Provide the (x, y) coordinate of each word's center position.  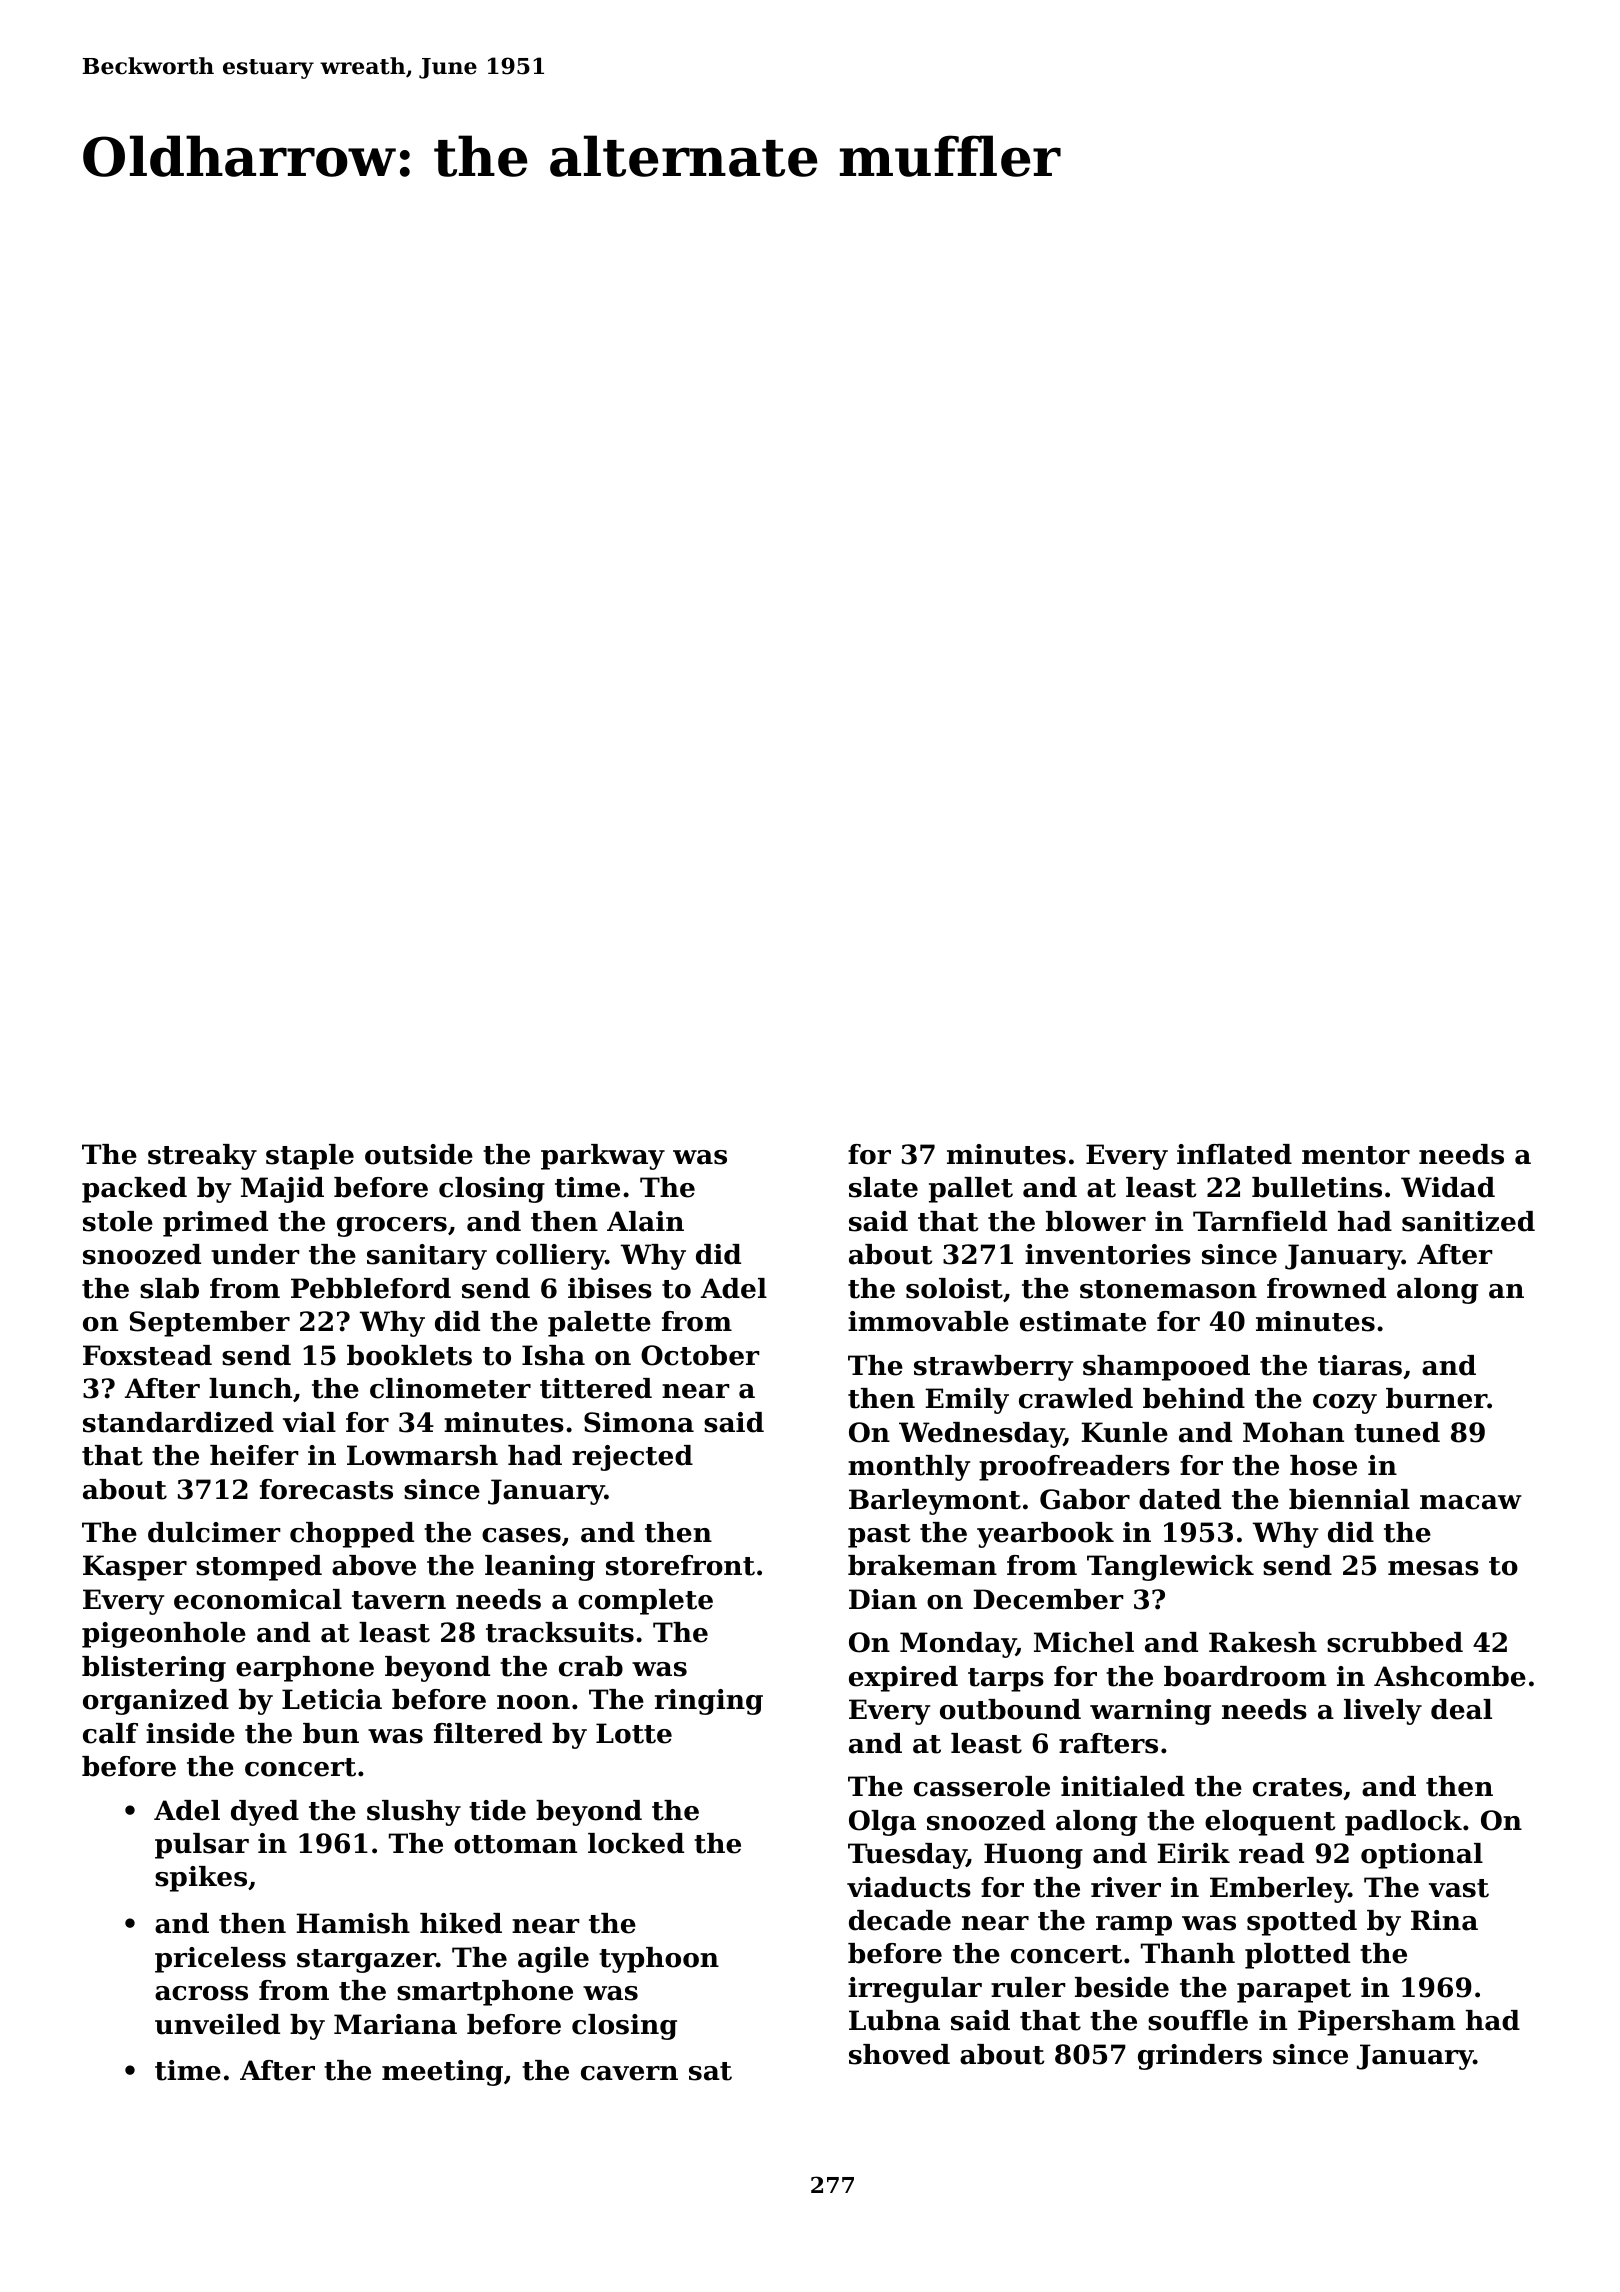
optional (1422, 1856)
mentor (1356, 1155)
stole (118, 1221)
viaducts (909, 1887)
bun (331, 1733)
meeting (442, 2073)
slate (883, 1187)
